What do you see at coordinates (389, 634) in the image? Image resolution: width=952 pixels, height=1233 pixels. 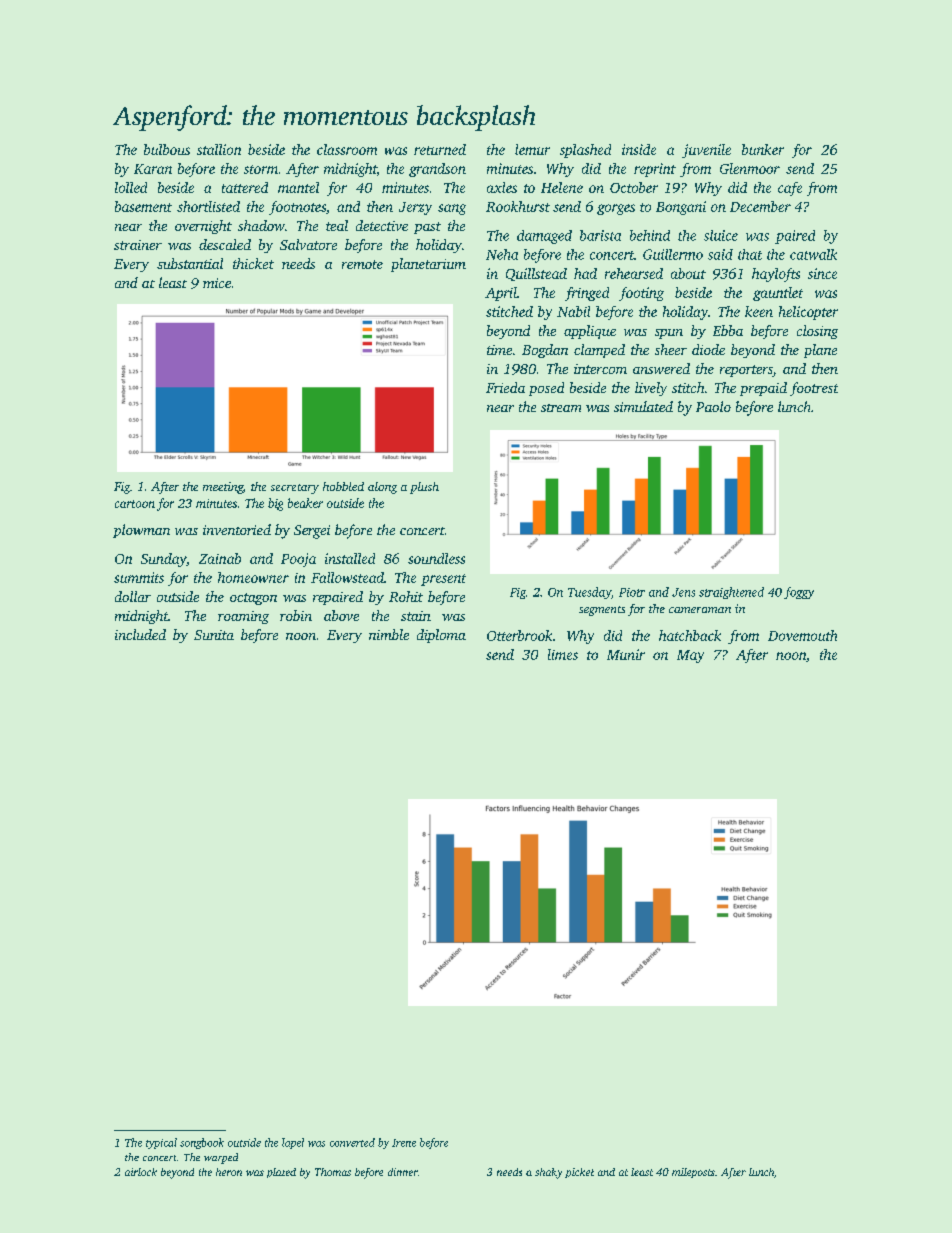 I see `nimble` at bounding box center [389, 634].
